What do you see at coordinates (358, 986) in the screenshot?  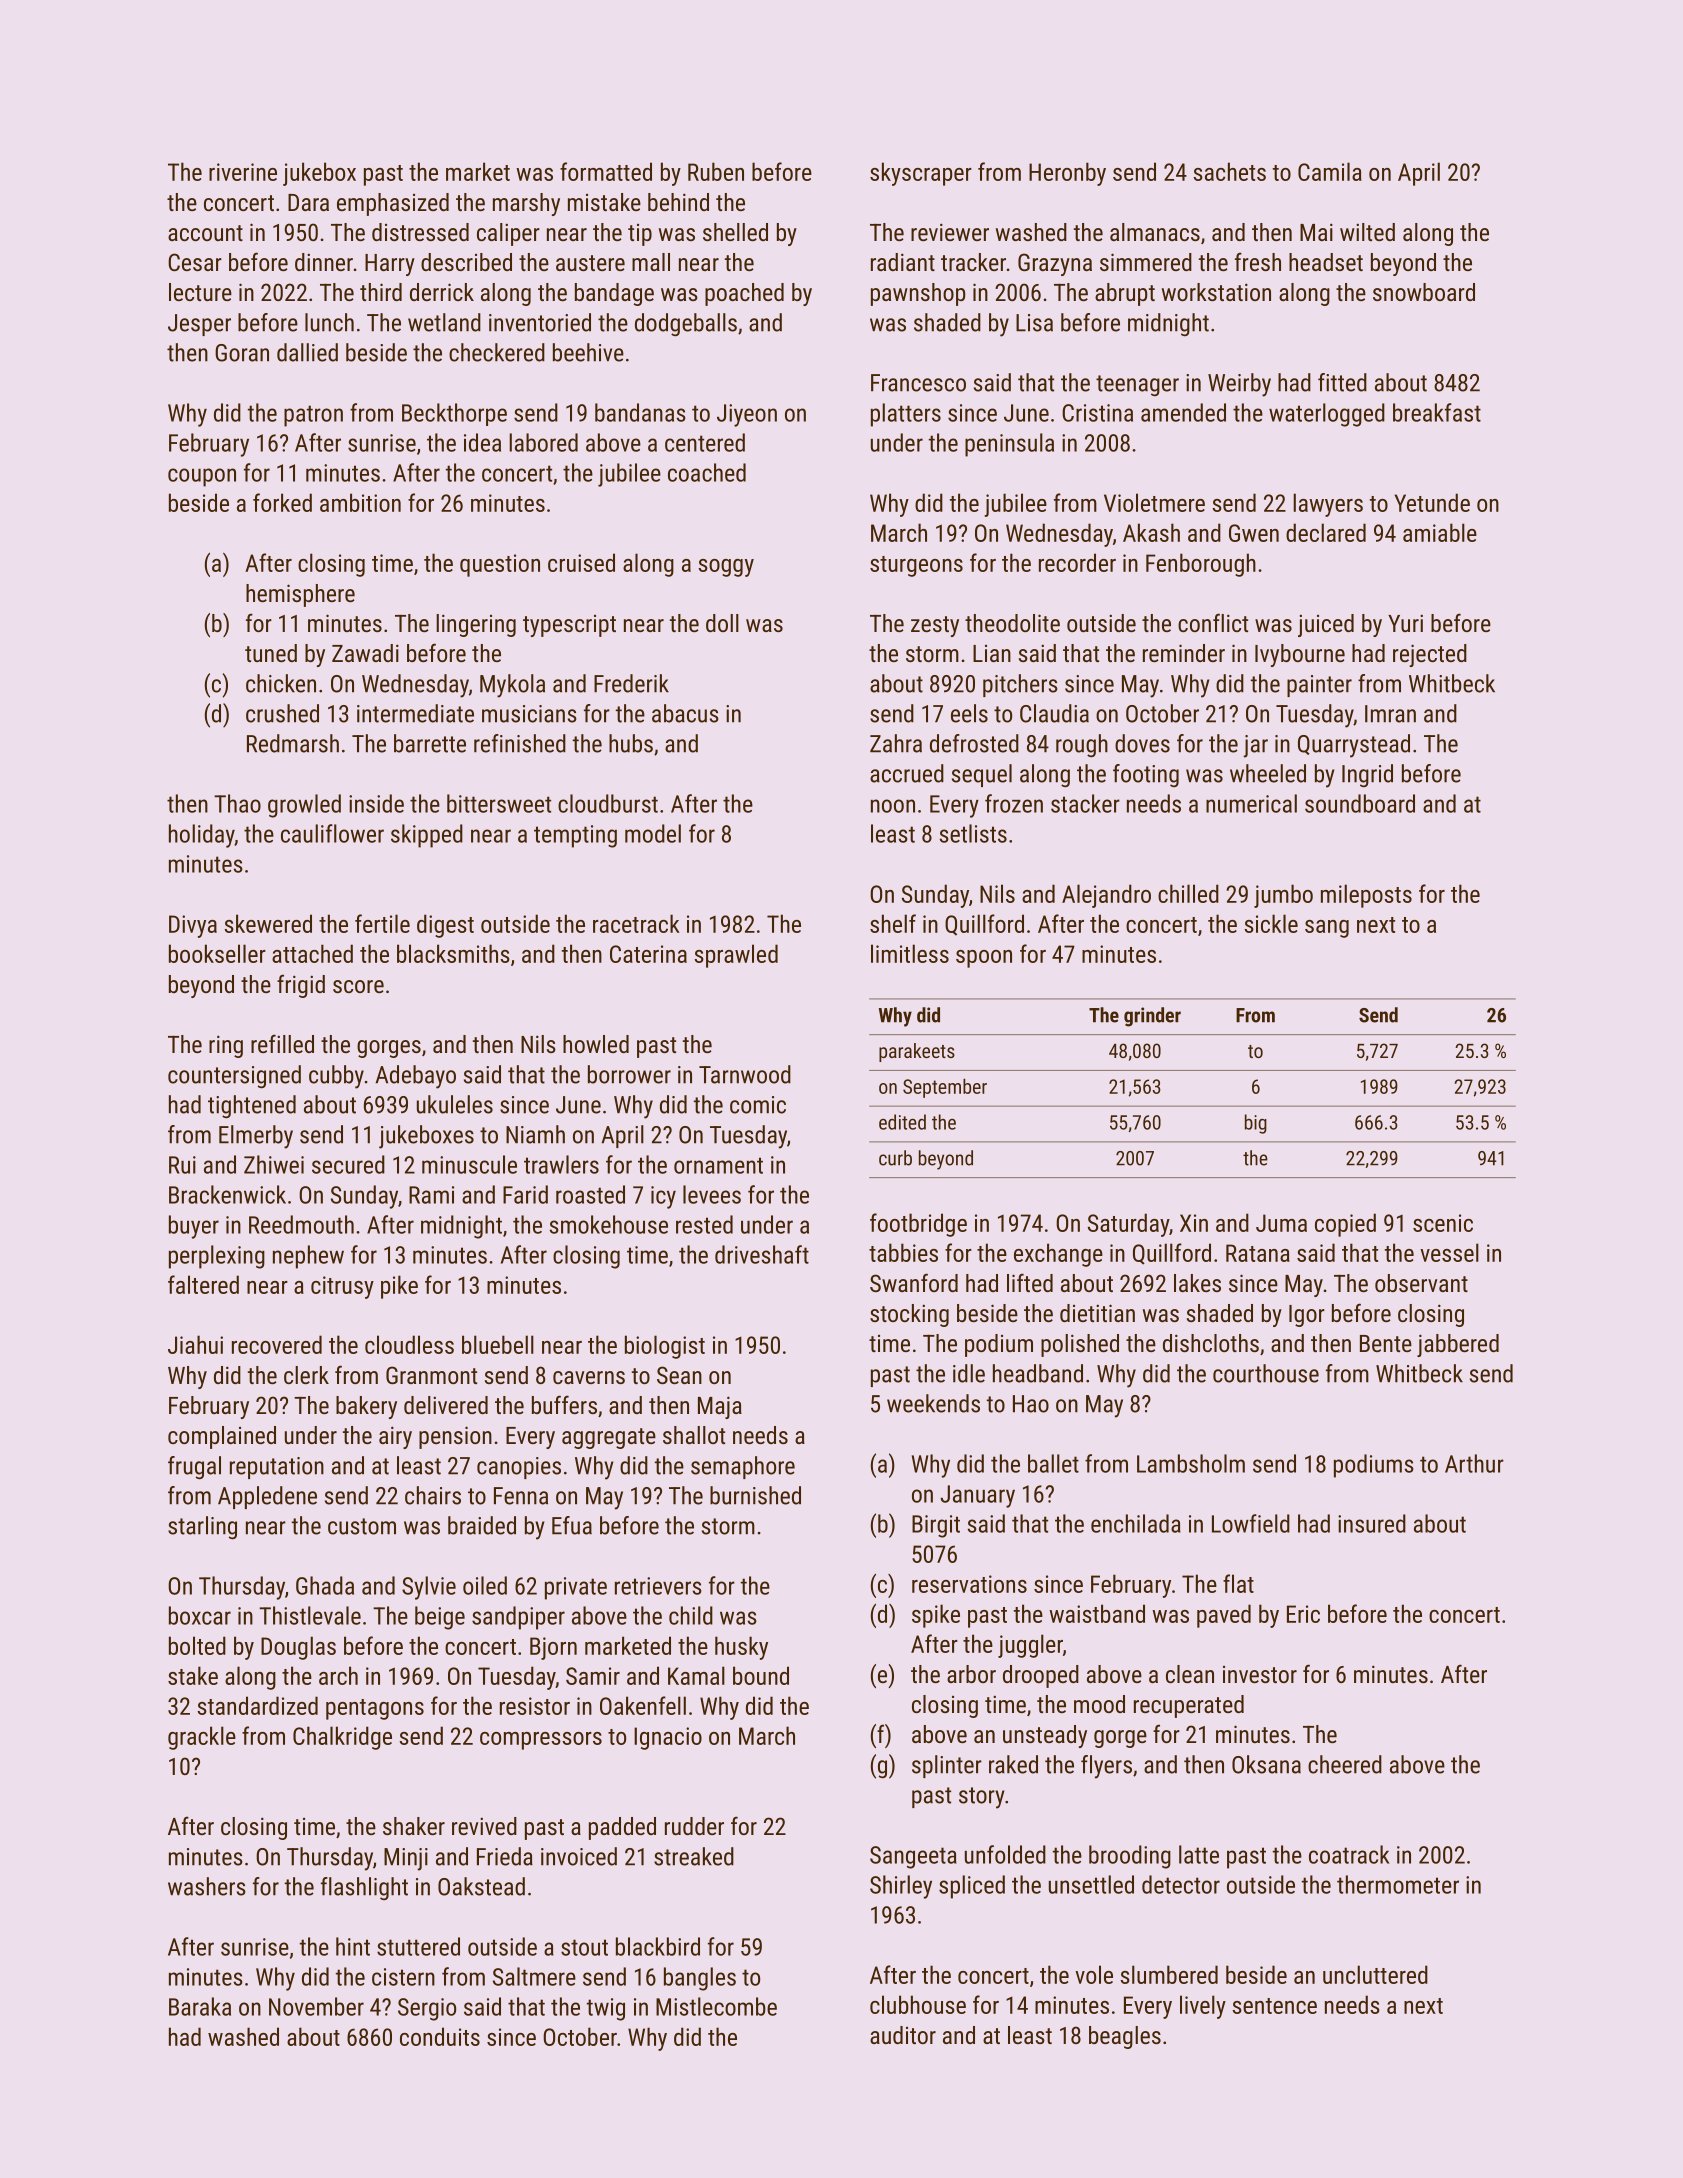 I see `score` at bounding box center [358, 986].
